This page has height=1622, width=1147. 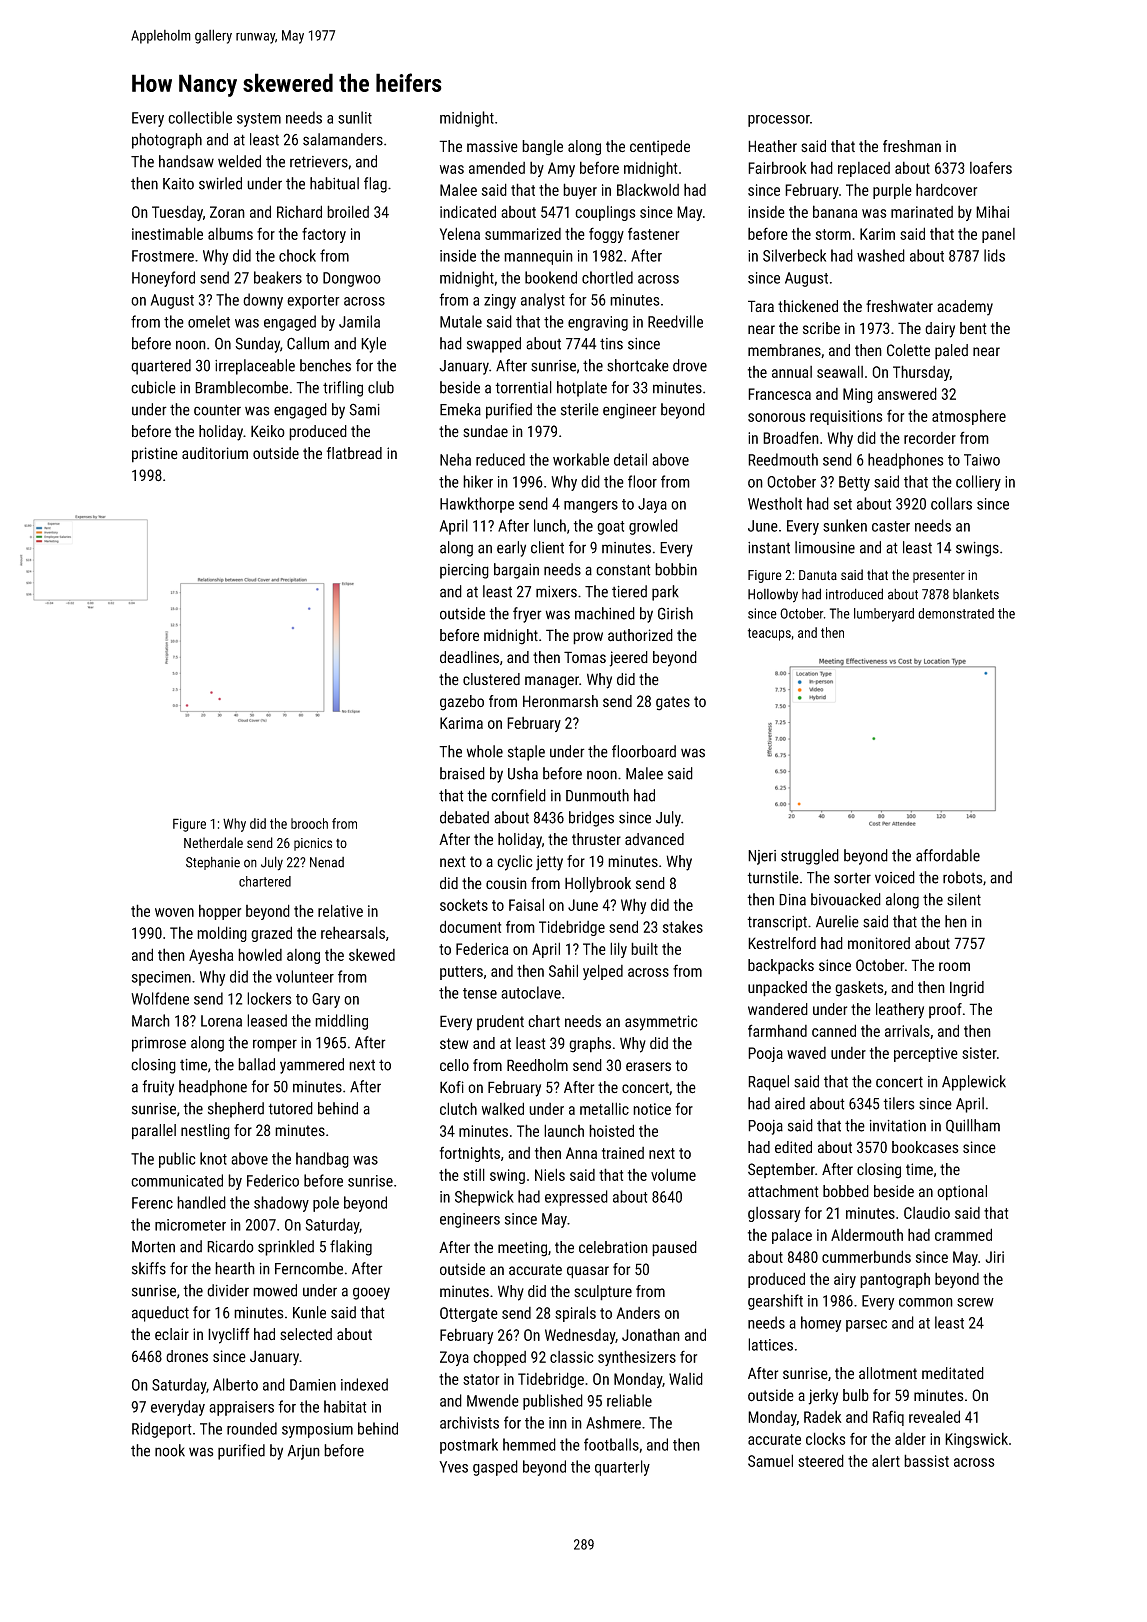 I want to click on advanced, so click(x=654, y=839).
